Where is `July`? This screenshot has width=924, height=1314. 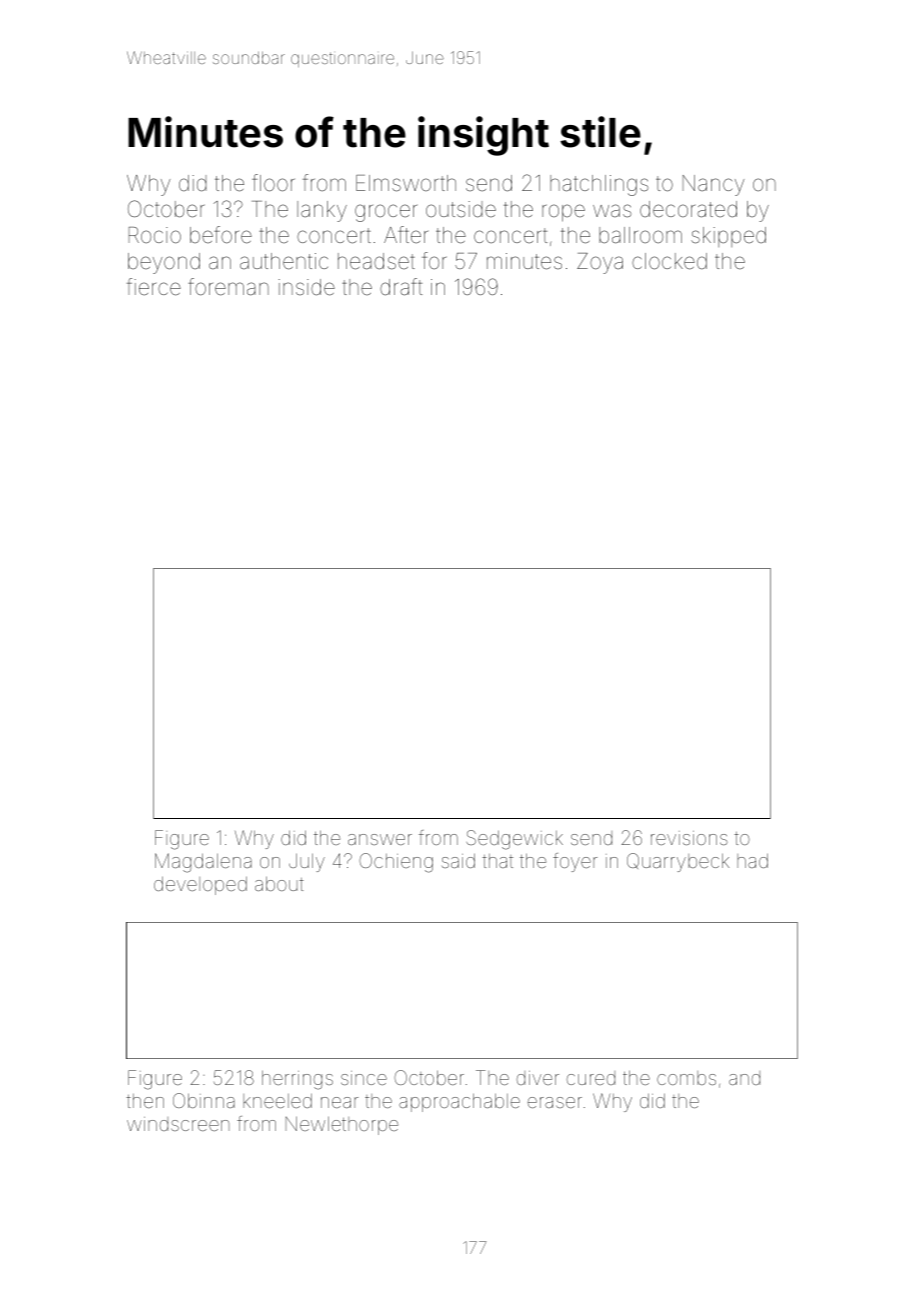
July is located at coordinates (307, 862).
